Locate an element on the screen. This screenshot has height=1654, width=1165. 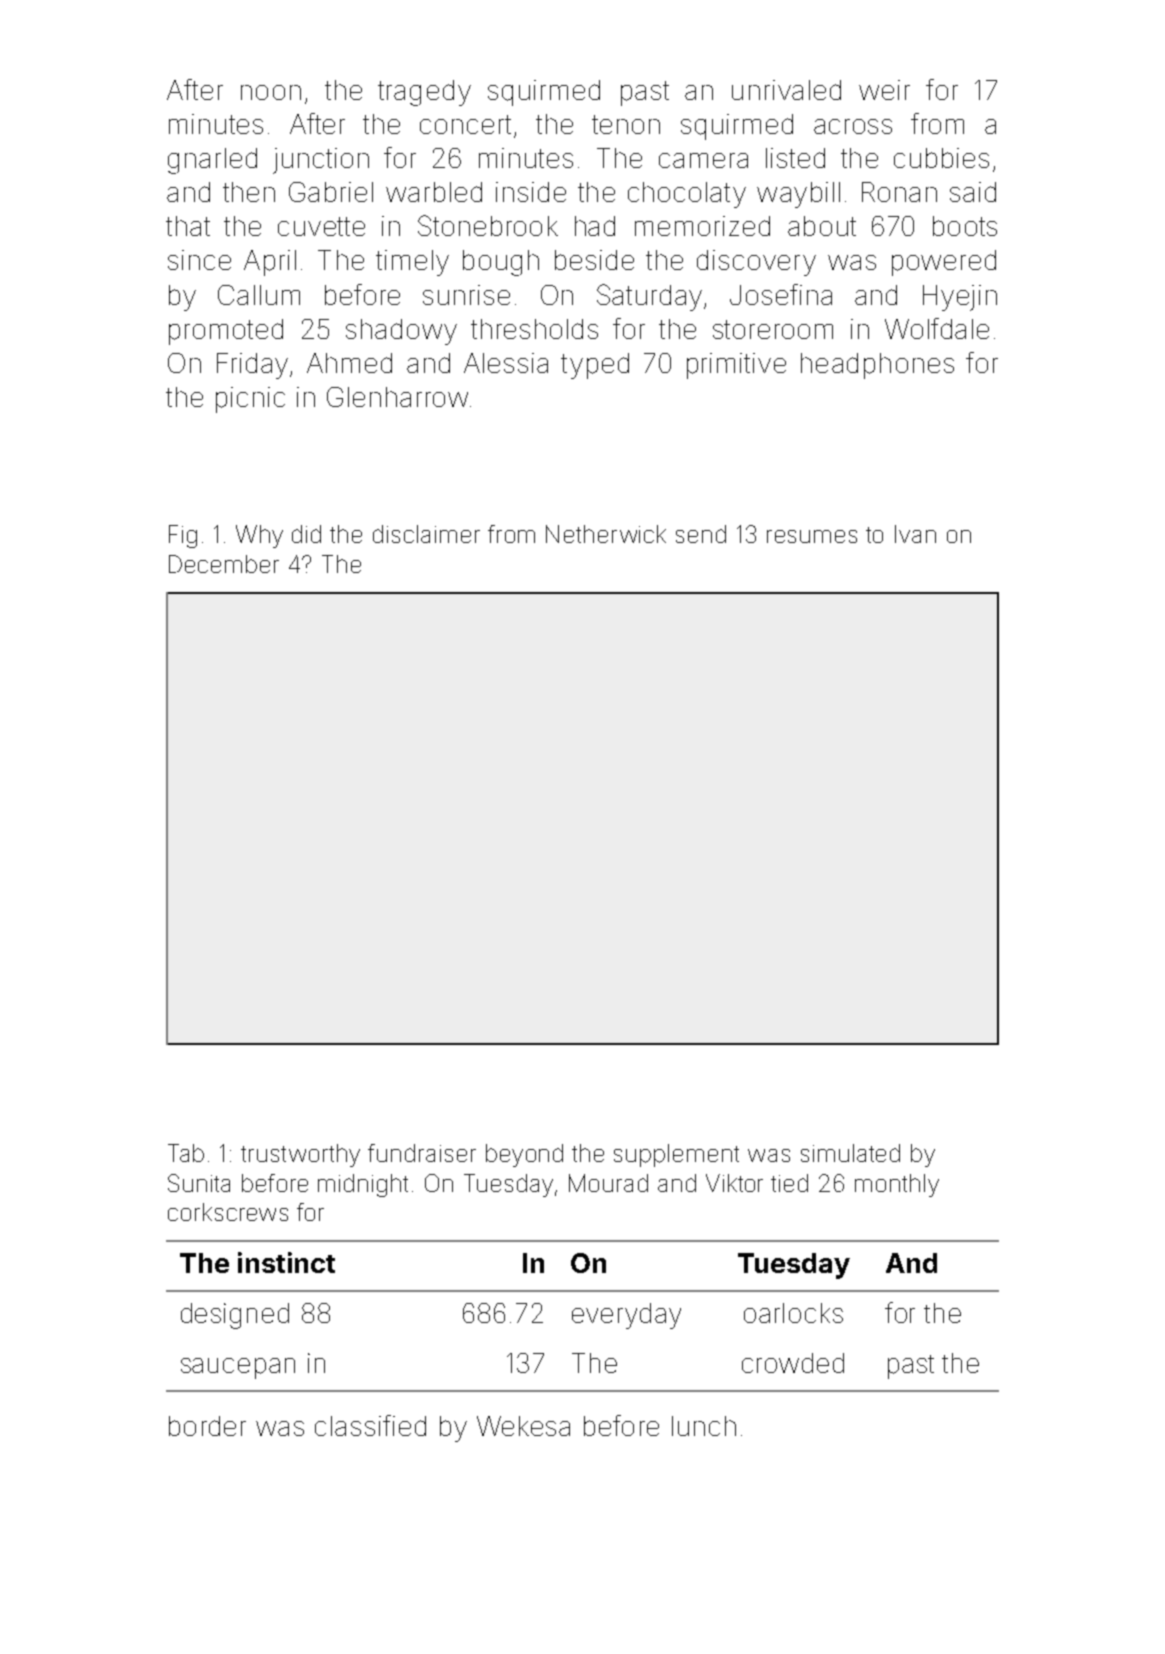
beside is located at coordinates (594, 260).
